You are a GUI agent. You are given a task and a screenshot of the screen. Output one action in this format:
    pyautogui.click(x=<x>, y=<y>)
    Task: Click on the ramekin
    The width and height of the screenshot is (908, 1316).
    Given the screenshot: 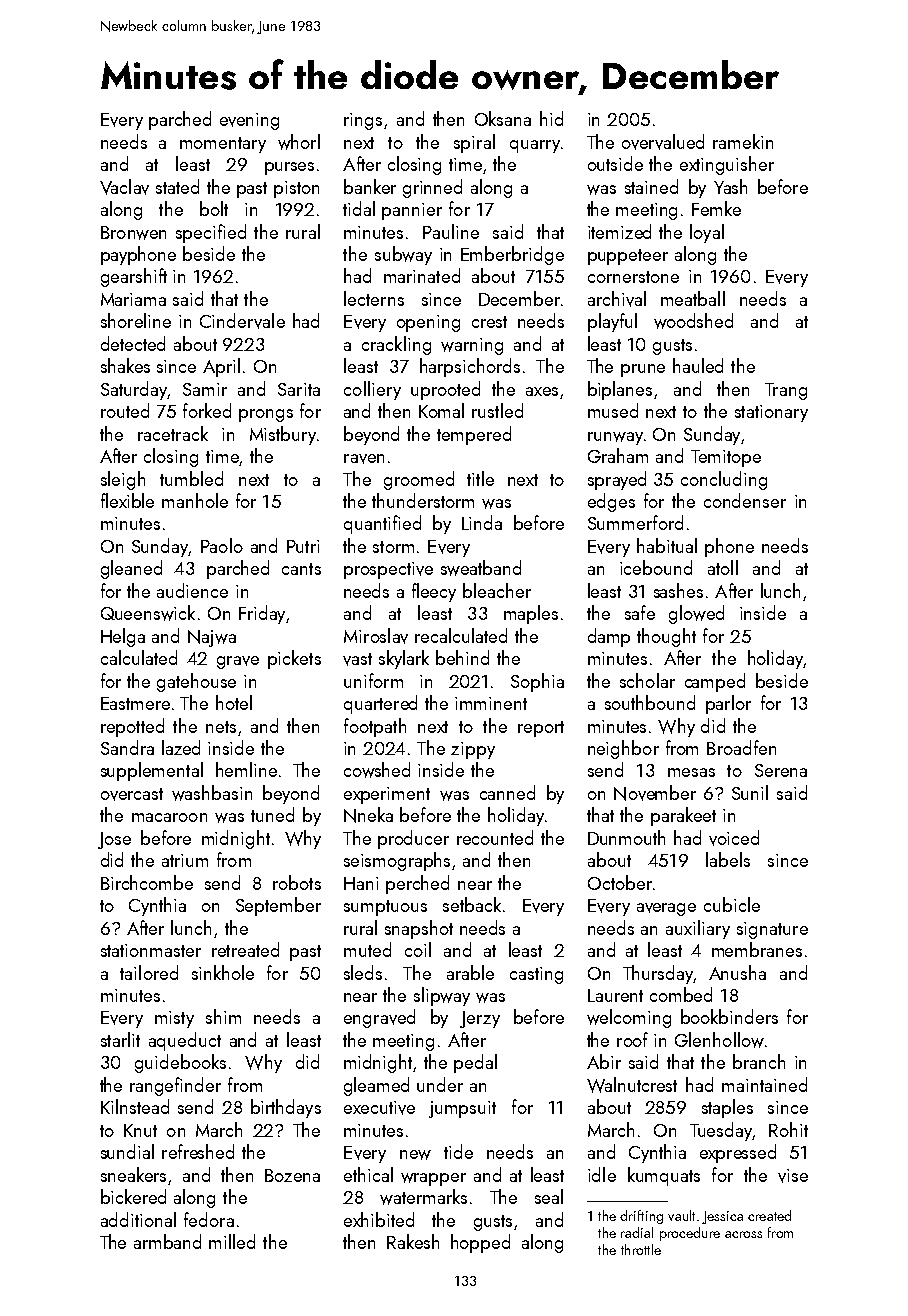 What is the action you would take?
    pyautogui.click(x=743, y=141)
